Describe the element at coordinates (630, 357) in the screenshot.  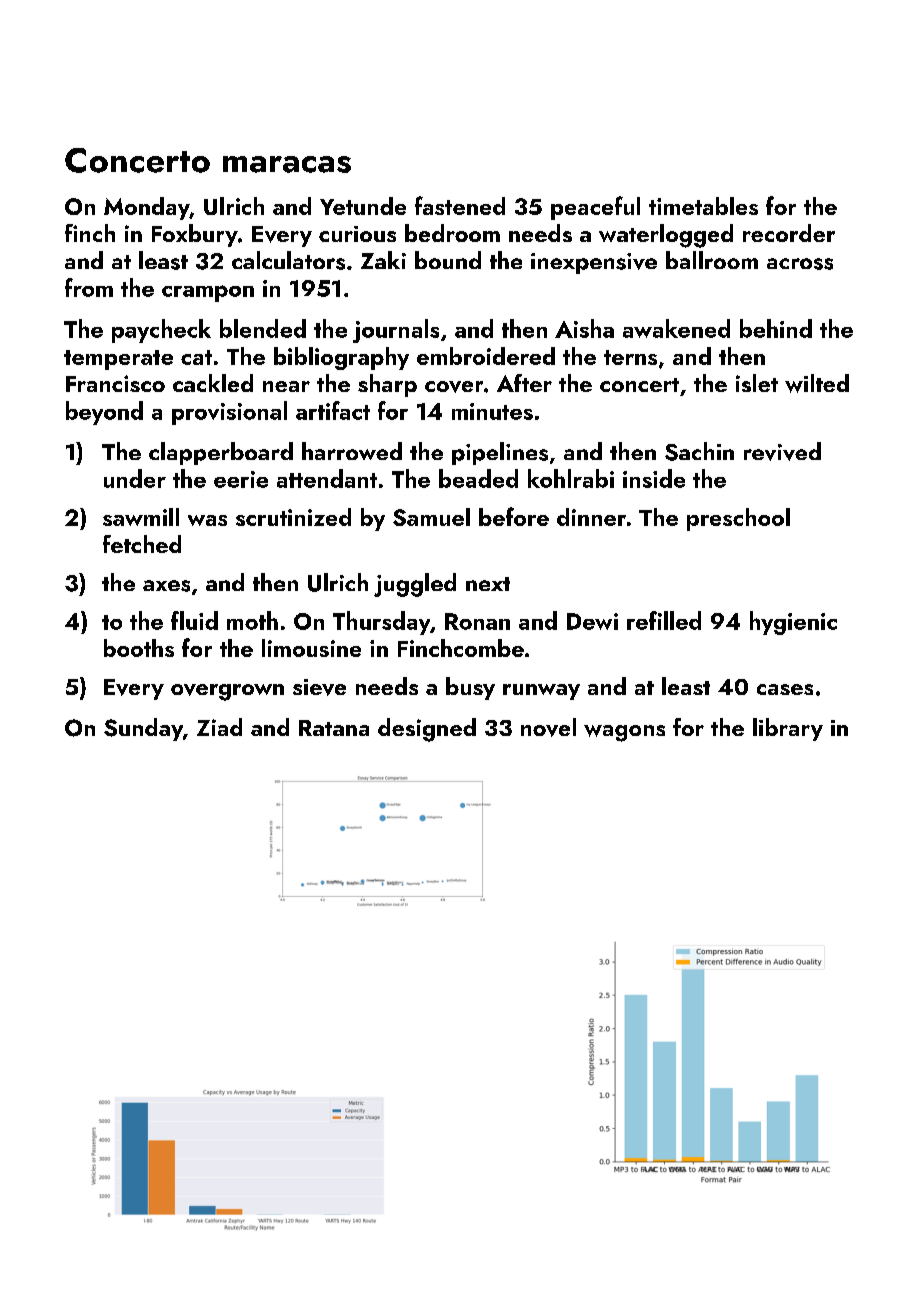
I see `terns` at that location.
